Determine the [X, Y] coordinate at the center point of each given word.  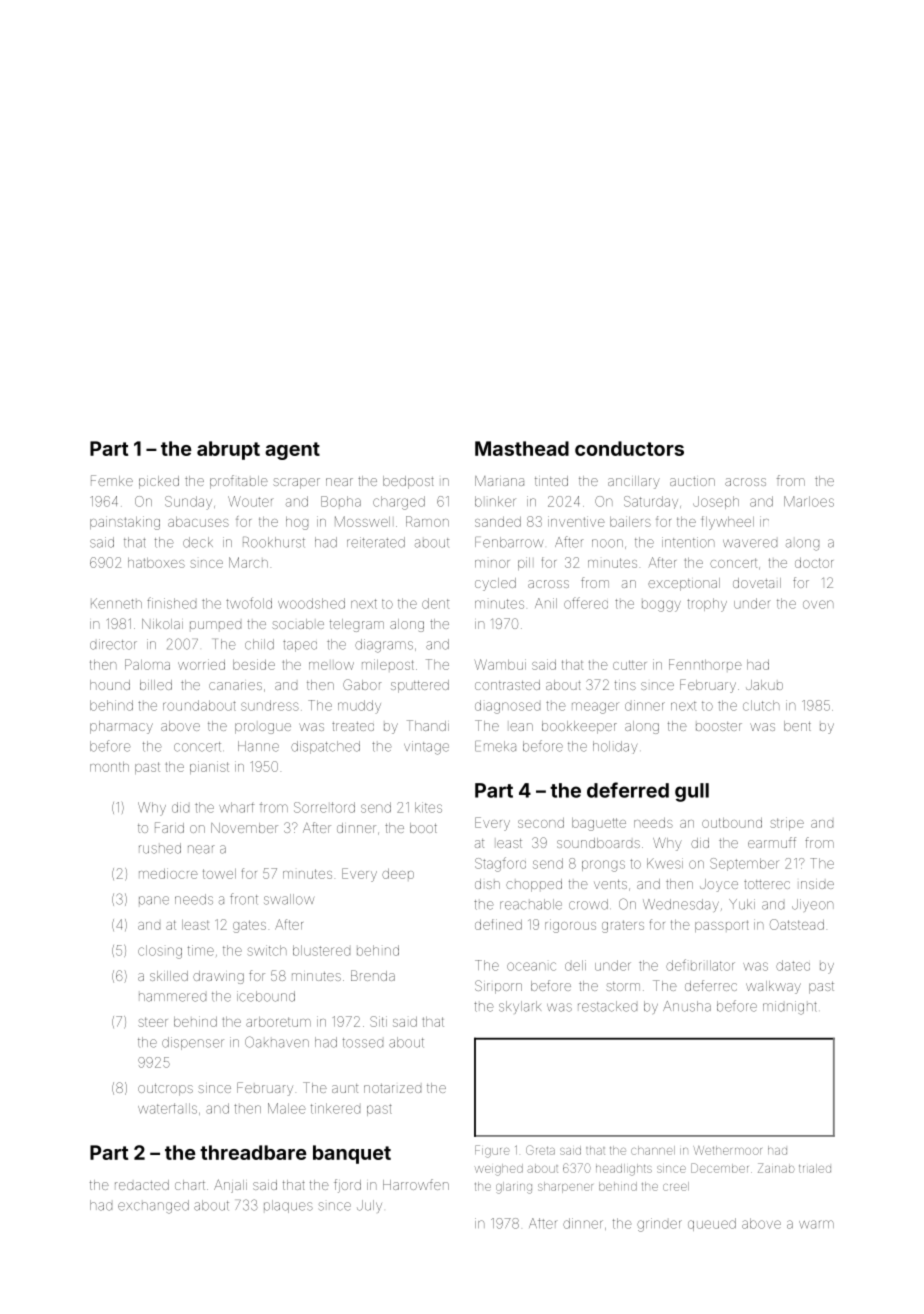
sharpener [565, 1187]
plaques [288, 1206]
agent [292, 451]
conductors [629, 448]
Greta [540, 1150]
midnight [790, 1008]
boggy [661, 606]
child [259, 644]
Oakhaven [277, 1042]
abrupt [228, 450]
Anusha [687, 1006]
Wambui [500, 664]
